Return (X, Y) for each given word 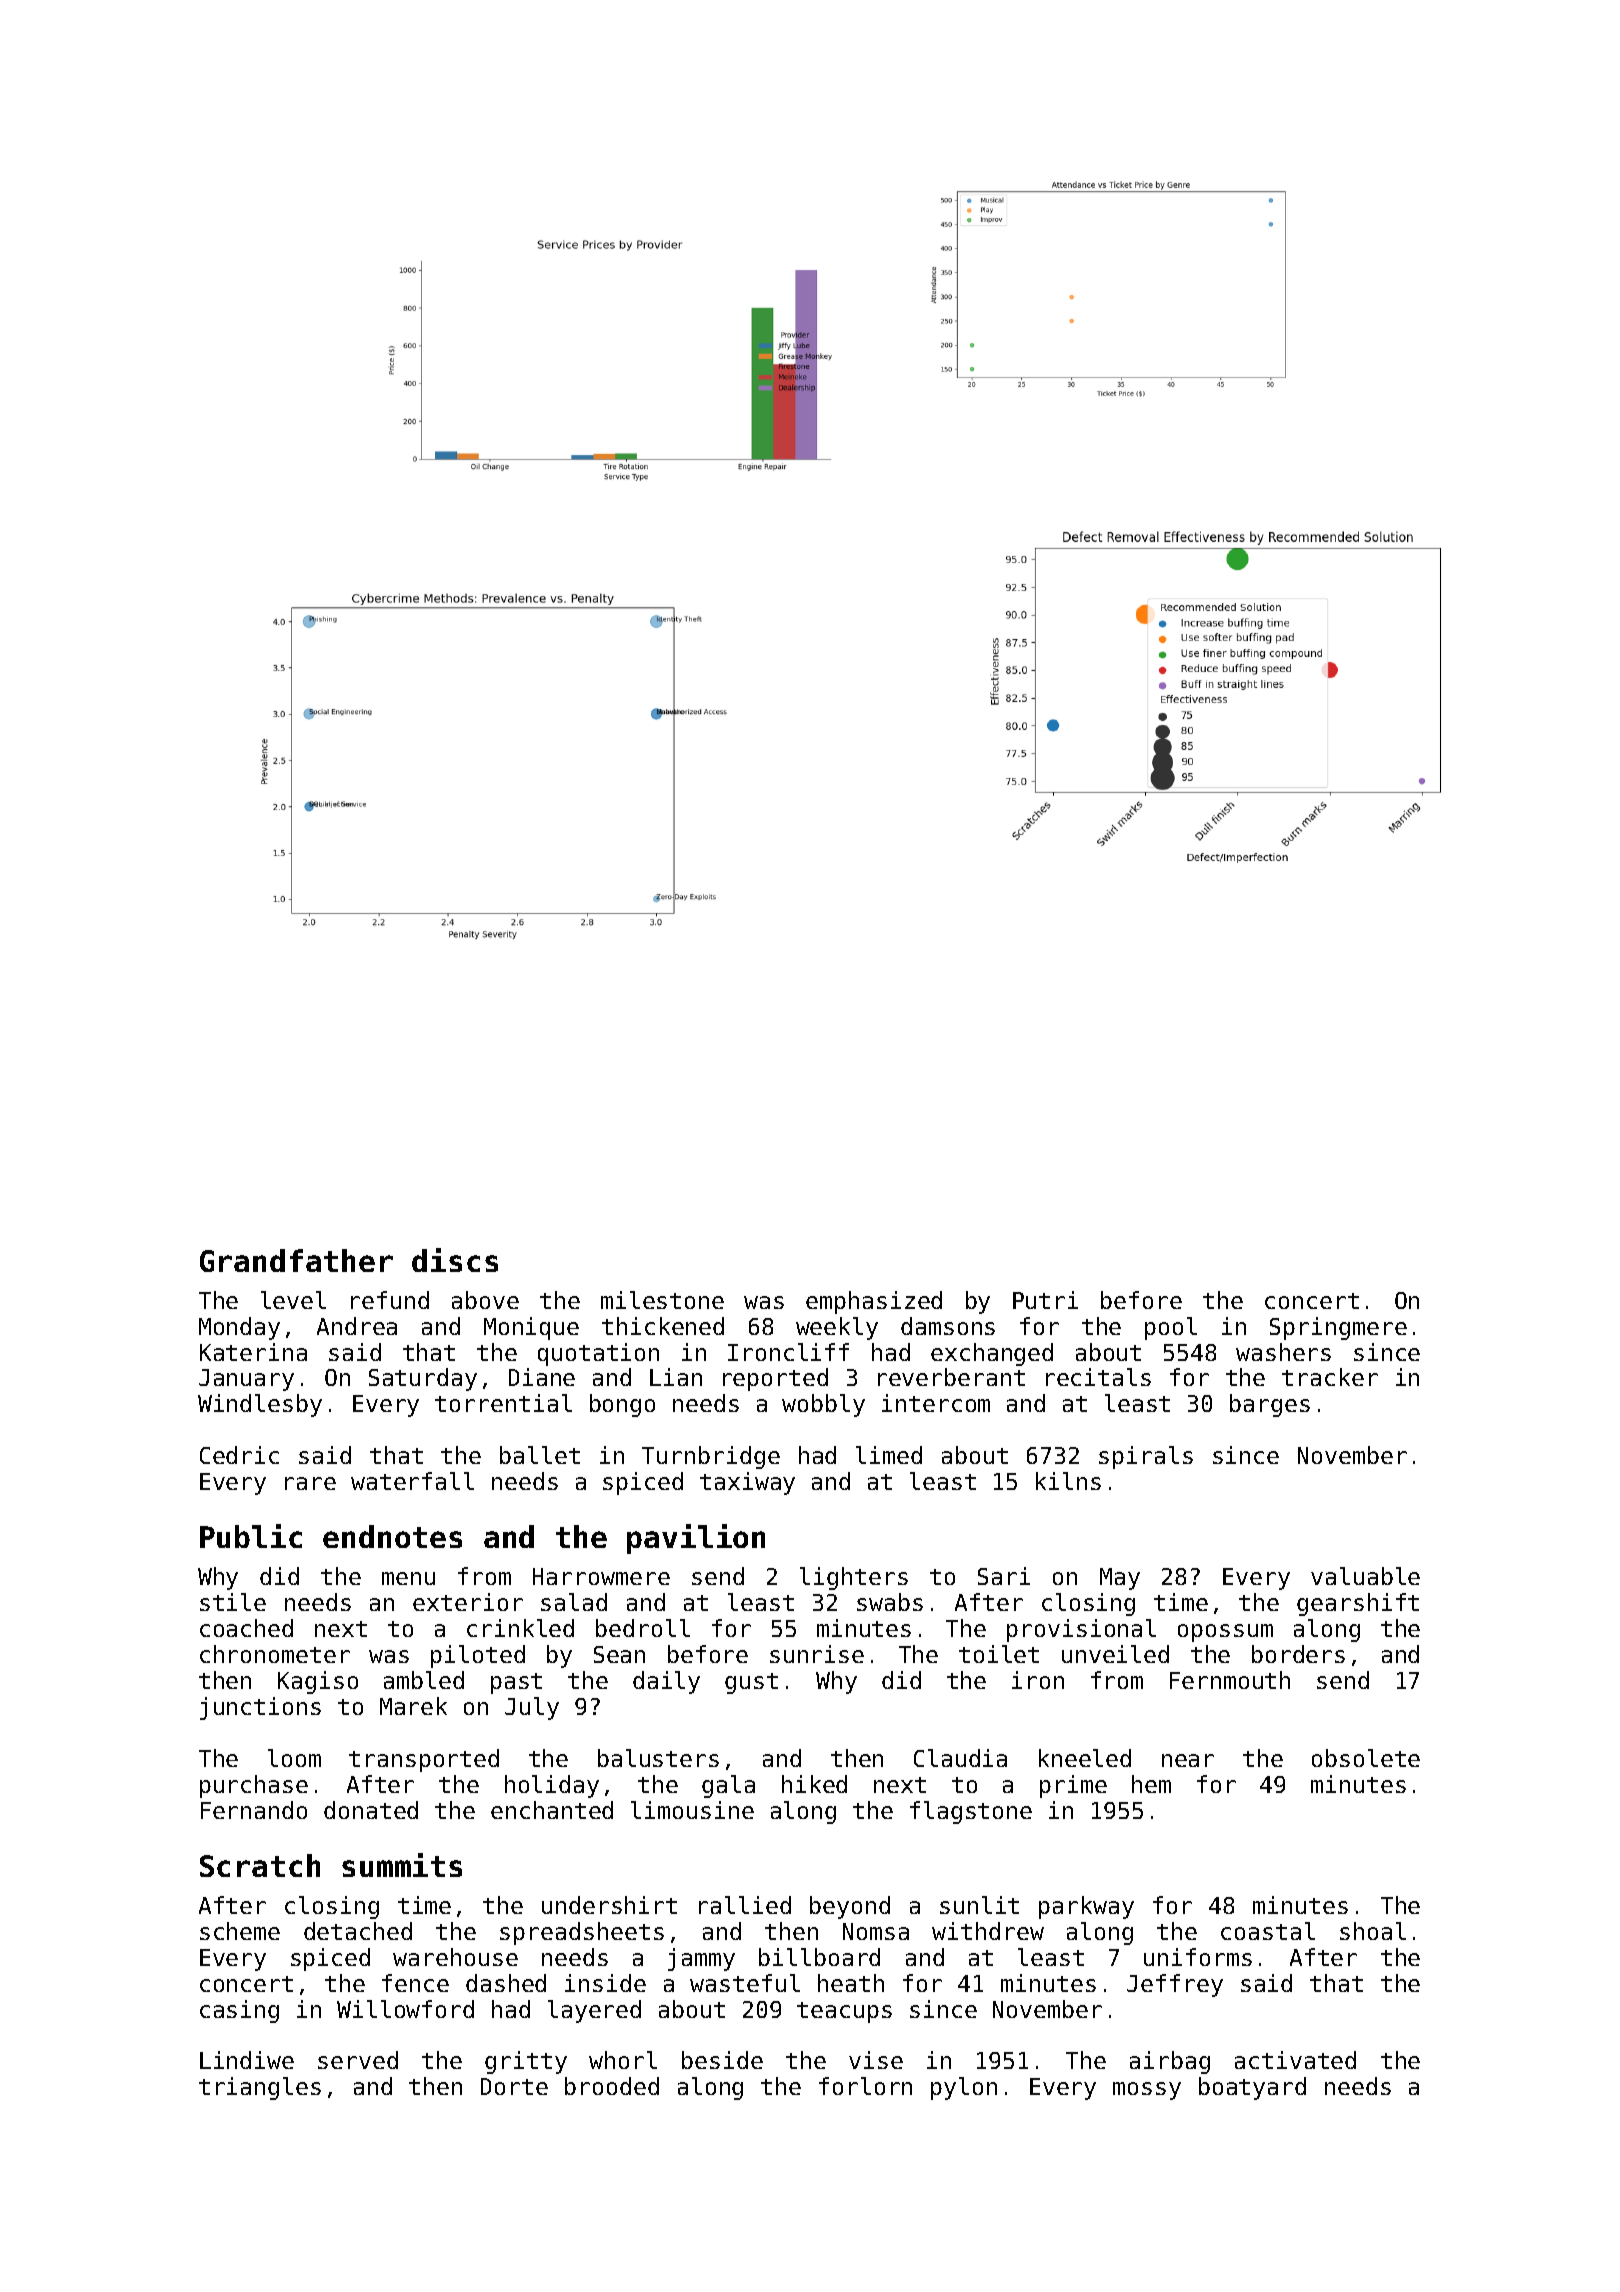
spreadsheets (582, 1933)
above (485, 1300)
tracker (1330, 1377)
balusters (658, 1758)
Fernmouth (1230, 1680)
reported (775, 1379)
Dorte (514, 2086)
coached (246, 1628)
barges (1270, 1405)
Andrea (357, 1326)
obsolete (1366, 1758)
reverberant (951, 1377)
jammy (701, 1959)
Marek (413, 1706)
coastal (1268, 1931)
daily (666, 1682)
